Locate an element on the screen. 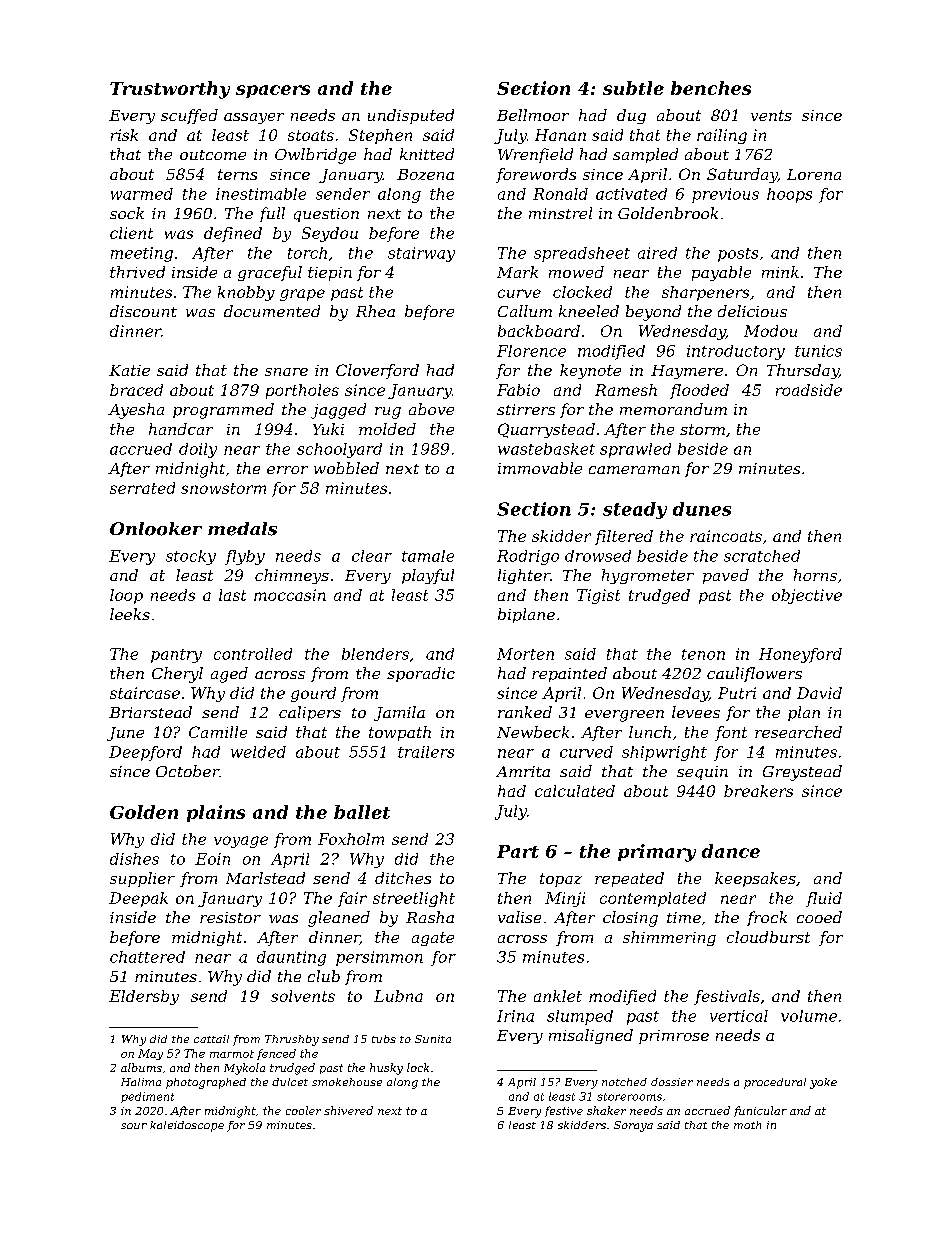  Cloverford is located at coordinates (377, 371).
